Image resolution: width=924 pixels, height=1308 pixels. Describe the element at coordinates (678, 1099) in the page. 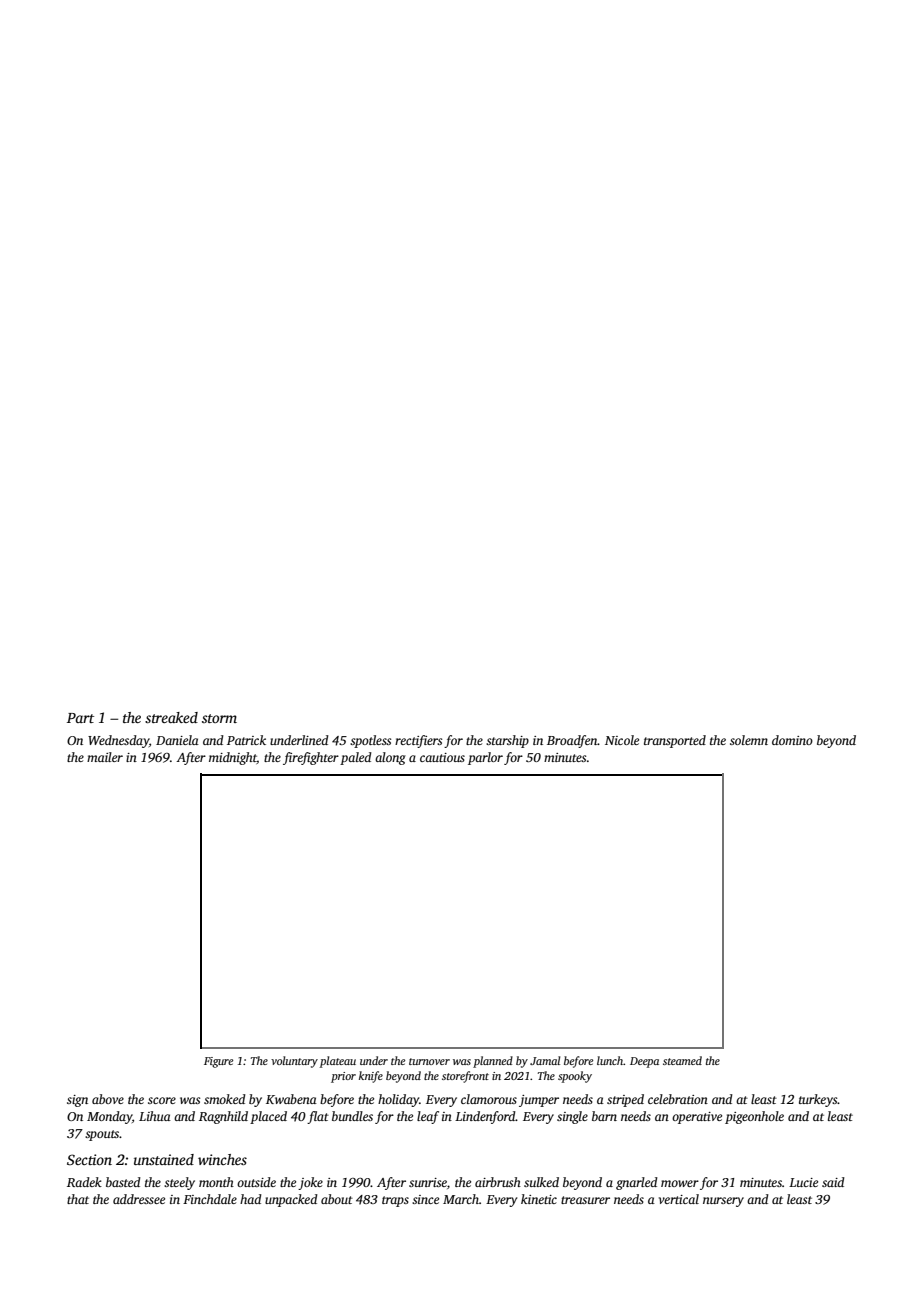

I see `celebration` at that location.
